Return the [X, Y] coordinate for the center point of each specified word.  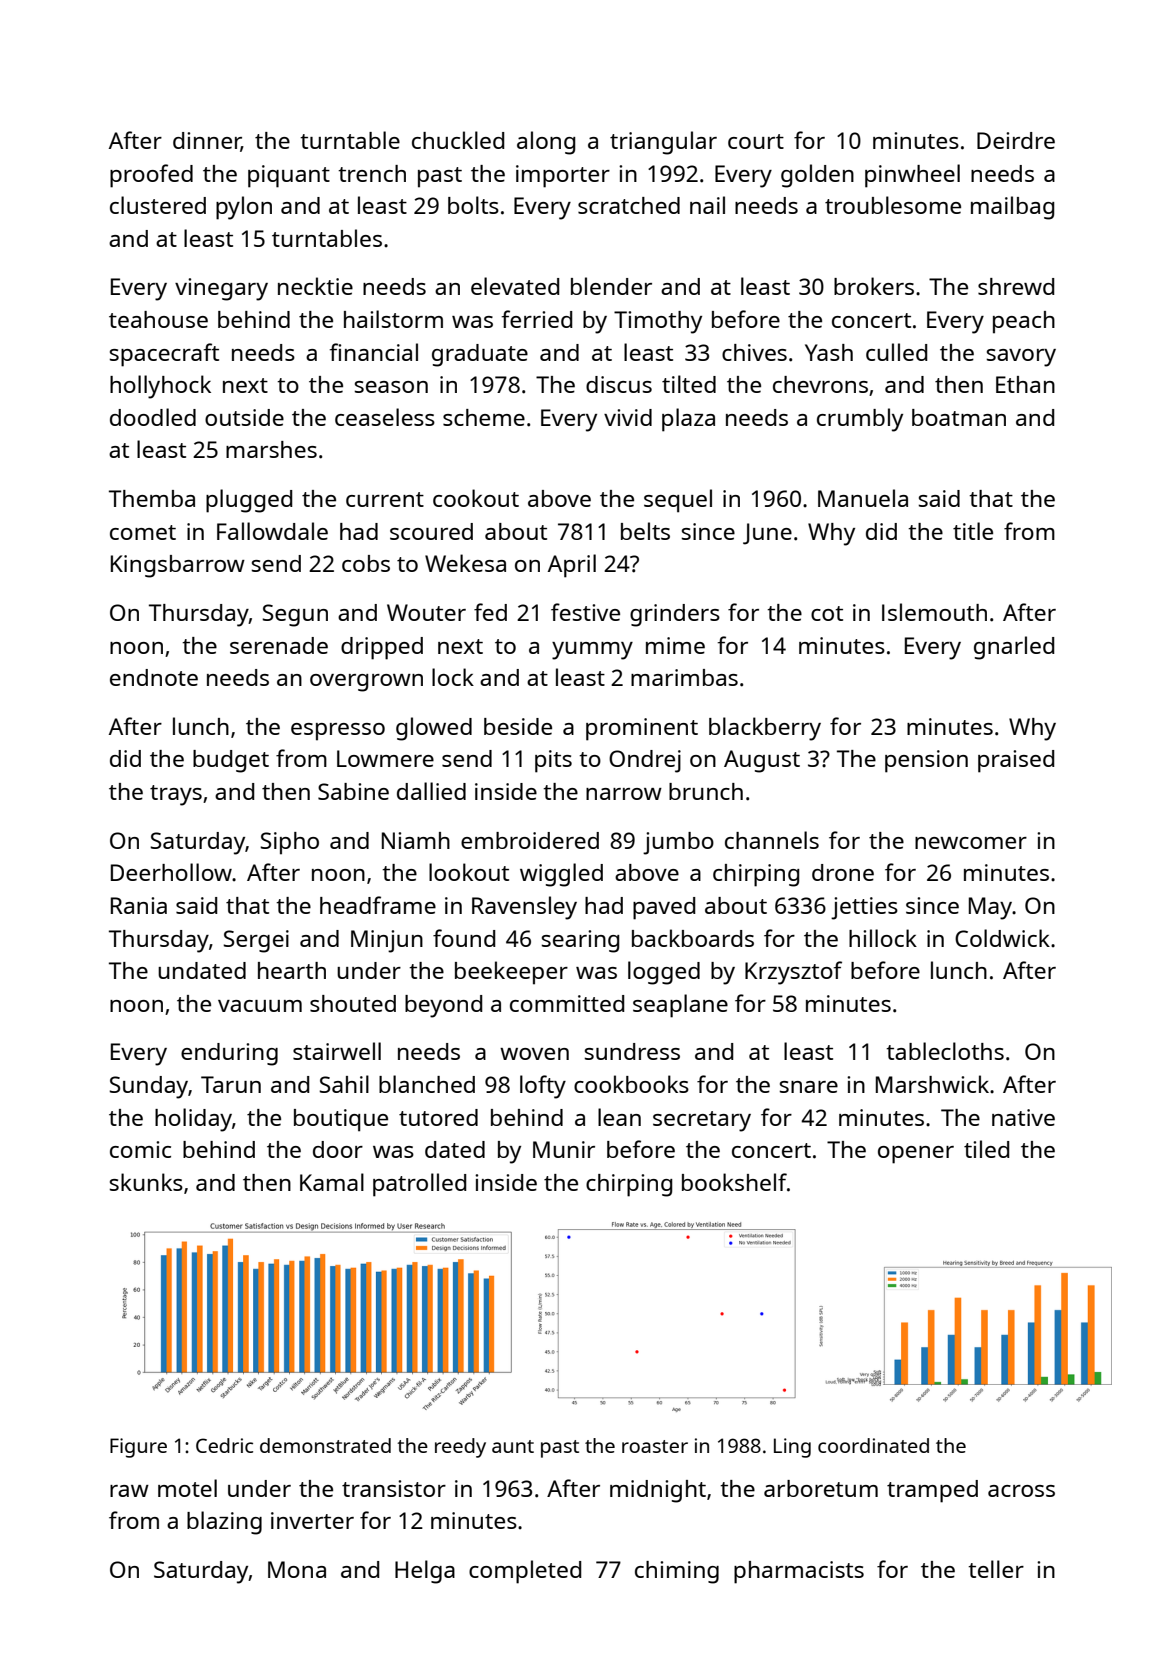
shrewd [1016, 286]
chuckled [458, 140]
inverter [312, 1520]
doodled [153, 417]
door [338, 1149]
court [756, 141]
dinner [207, 142]
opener [916, 1155]
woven [534, 1054]
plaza [688, 420]
